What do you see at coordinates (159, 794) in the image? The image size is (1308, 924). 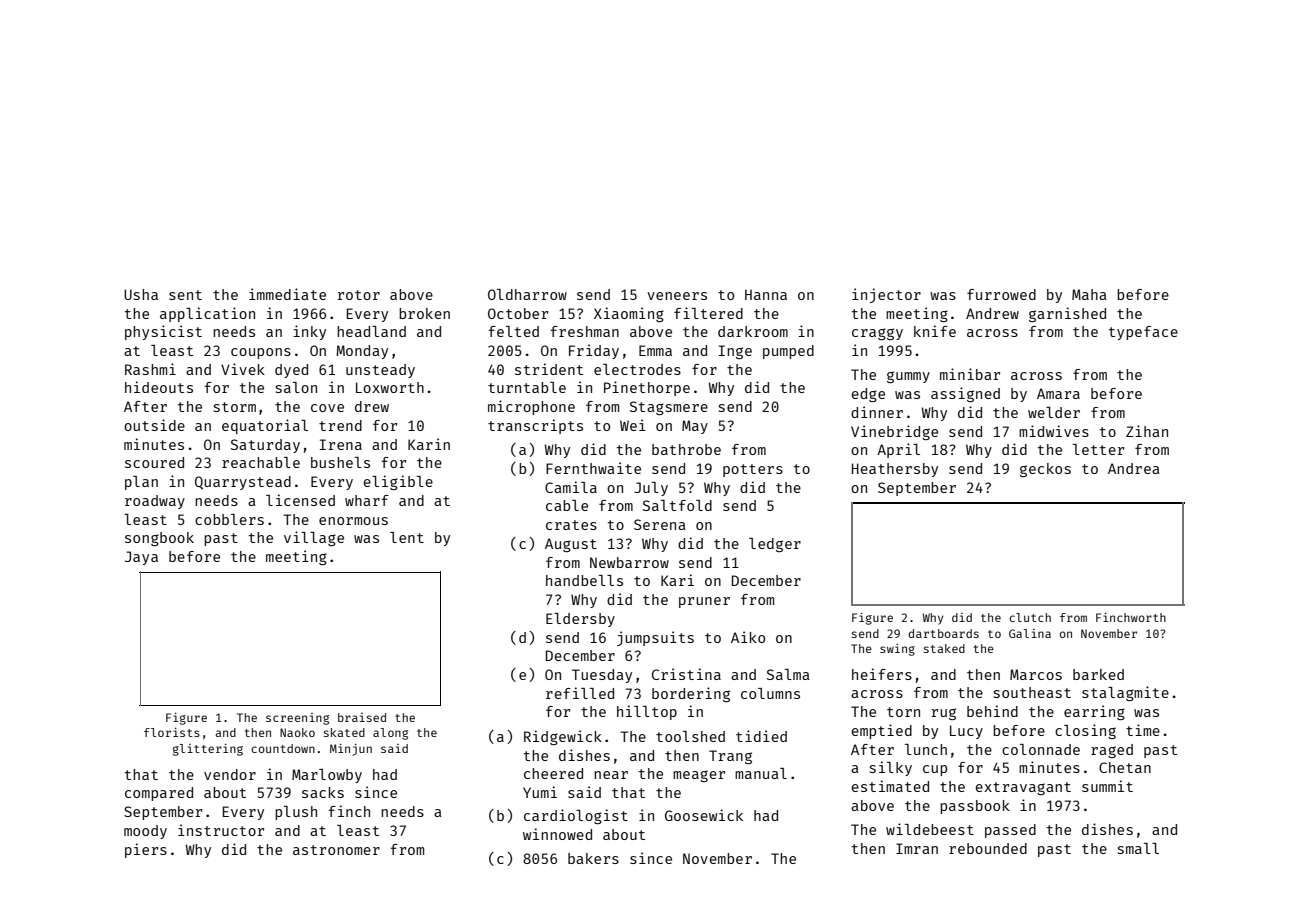 I see `compared` at bounding box center [159, 794].
